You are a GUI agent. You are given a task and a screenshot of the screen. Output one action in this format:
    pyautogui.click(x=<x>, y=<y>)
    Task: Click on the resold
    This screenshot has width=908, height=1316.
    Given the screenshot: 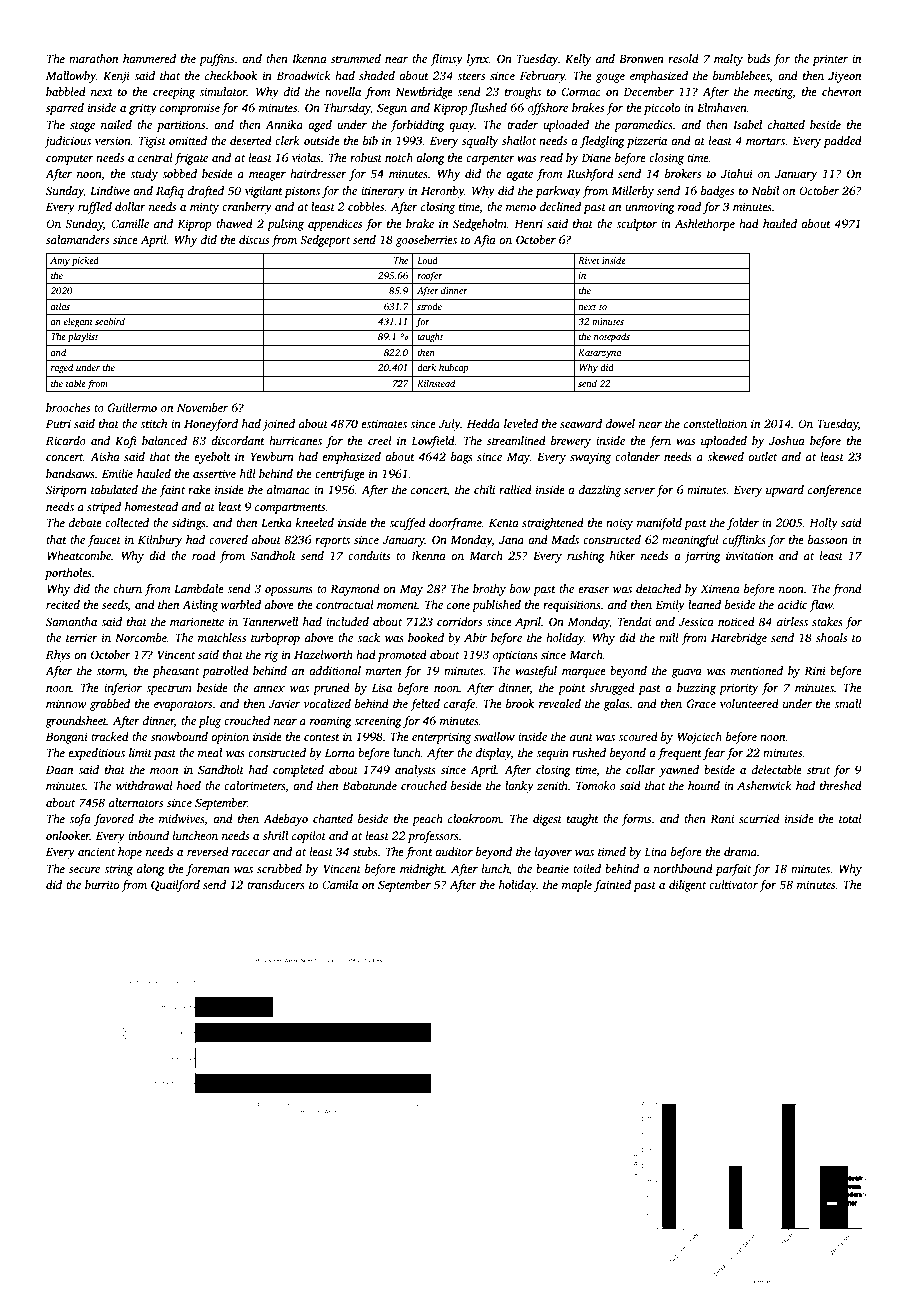 What is the action you would take?
    pyautogui.click(x=683, y=58)
